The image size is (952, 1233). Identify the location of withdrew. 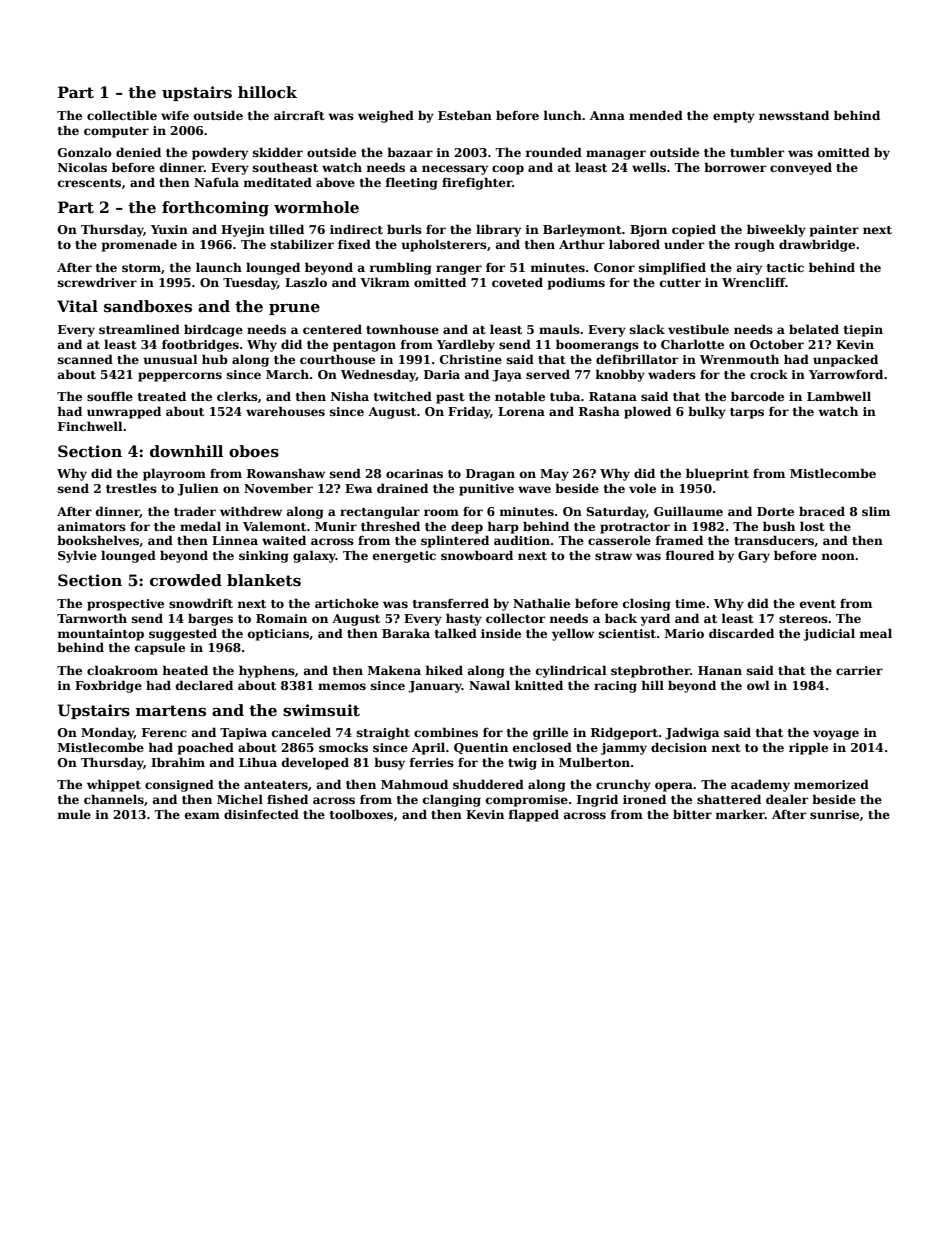
(251, 511).
